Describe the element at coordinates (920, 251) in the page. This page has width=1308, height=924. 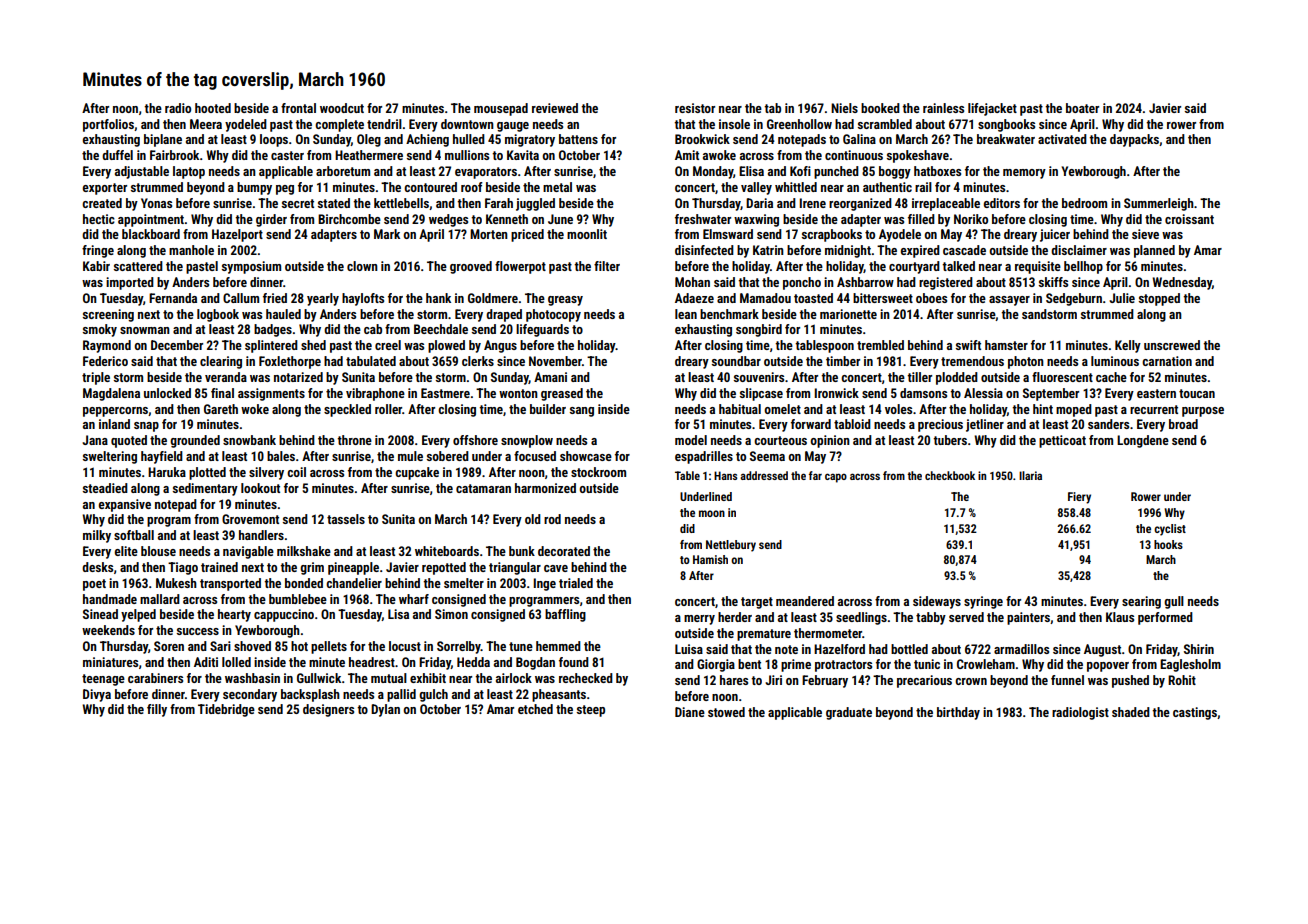
I see `expired` at that location.
